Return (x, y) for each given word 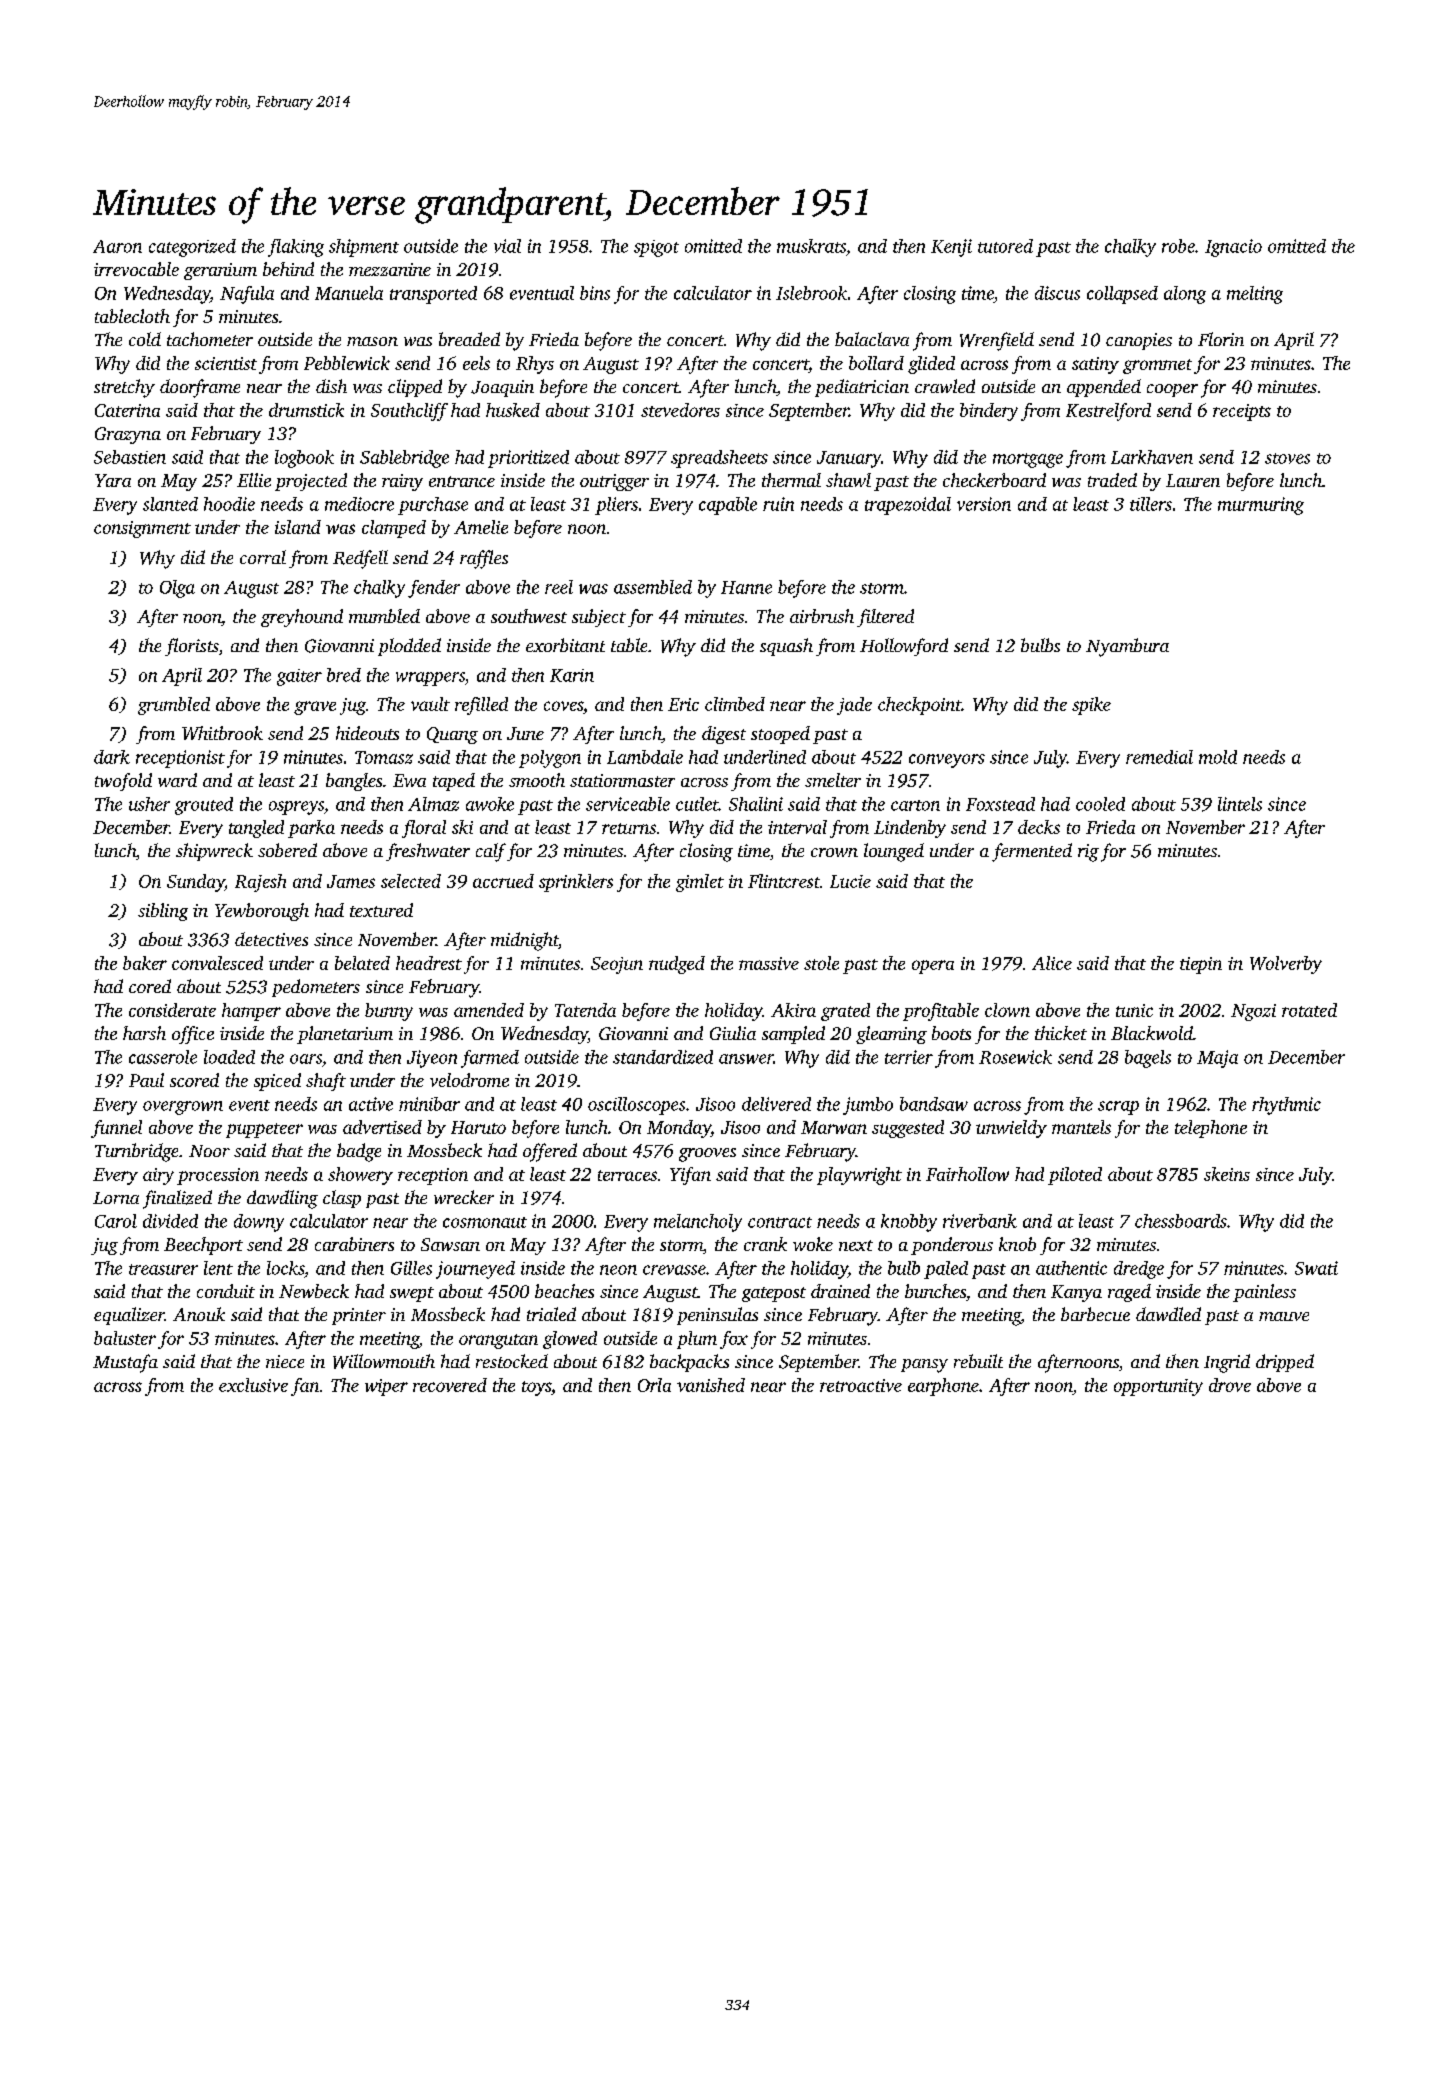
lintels (1240, 804)
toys (536, 1388)
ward (177, 780)
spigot (656, 248)
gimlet (700, 883)
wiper (386, 1387)
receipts (1242, 412)
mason (372, 341)
